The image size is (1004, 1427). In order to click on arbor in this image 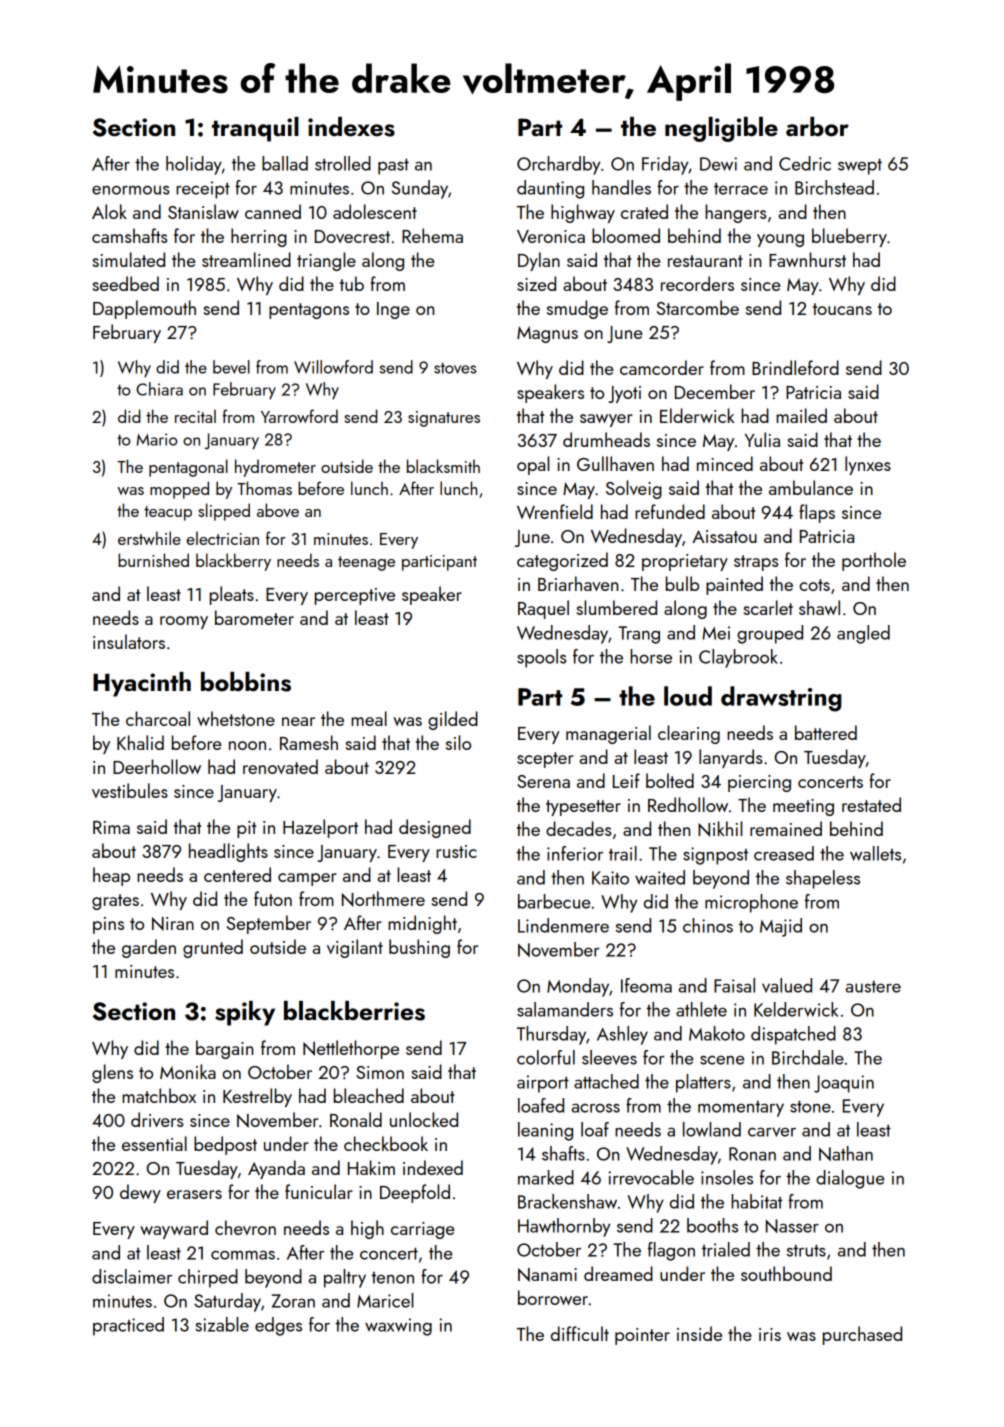, I will do `click(817, 127)`.
